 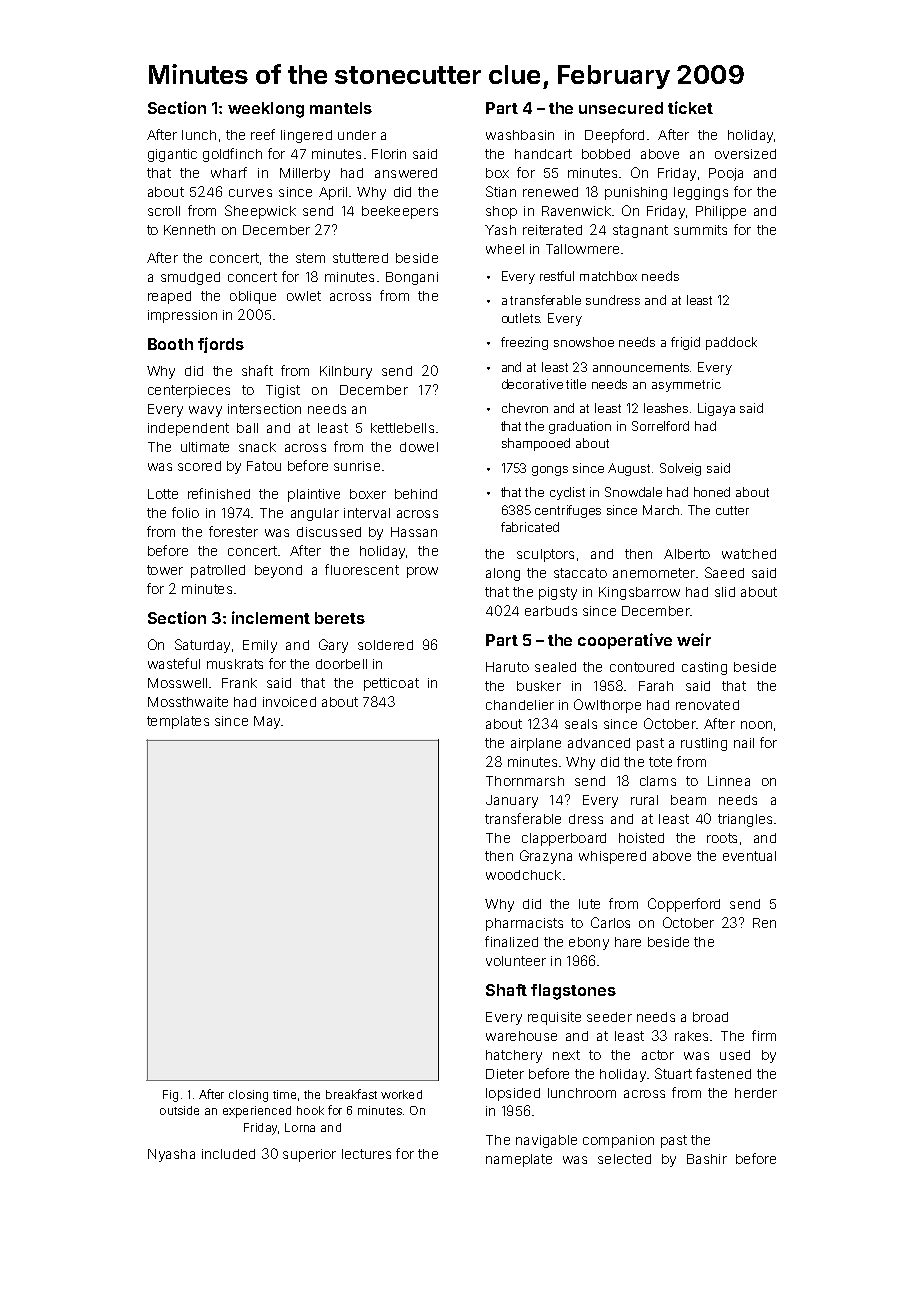 What do you see at coordinates (341, 108) in the document?
I see `mantels` at bounding box center [341, 108].
